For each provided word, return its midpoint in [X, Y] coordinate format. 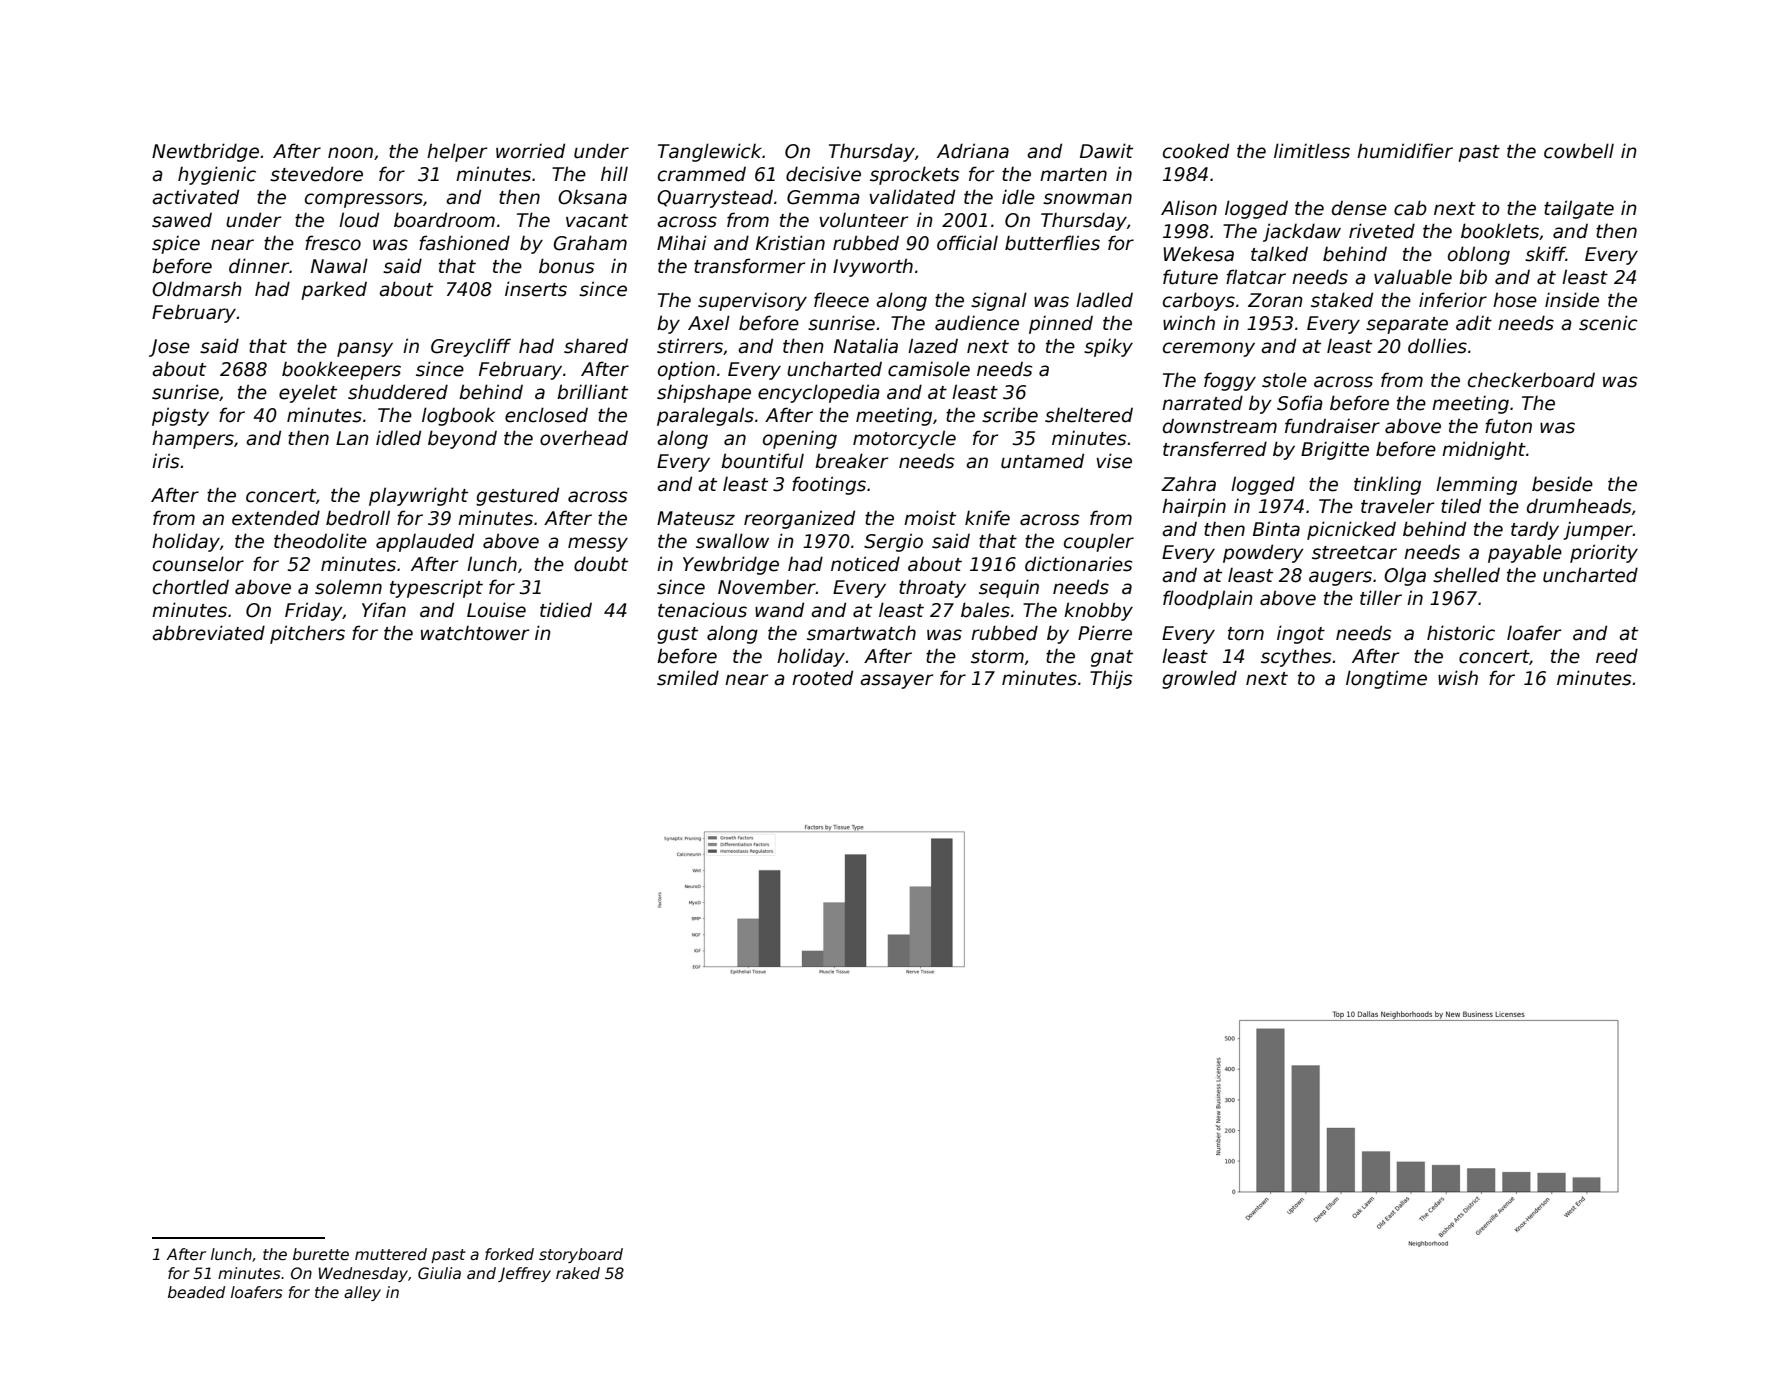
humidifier [1405, 151]
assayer [896, 681]
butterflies [1052, 243]
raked [578, 1273]
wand [779, 610]
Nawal [339, 266]
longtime [1386, 679]
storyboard [581, 1255]
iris [165, 461]
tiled [1461, 506]
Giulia [439, 1273]
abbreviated [208, 633]
